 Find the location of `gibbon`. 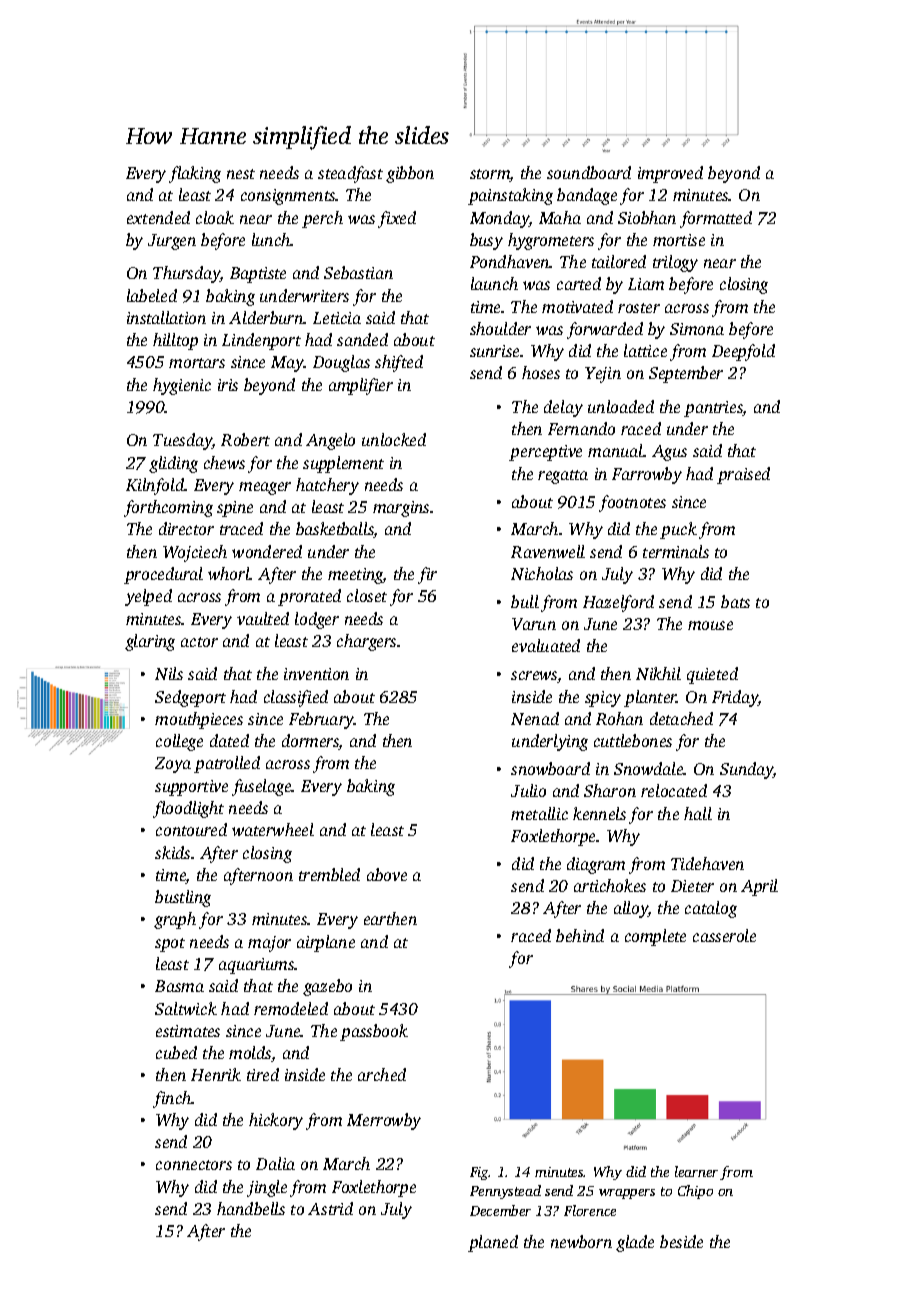

gibbon is located at coordinates (410, 174).
